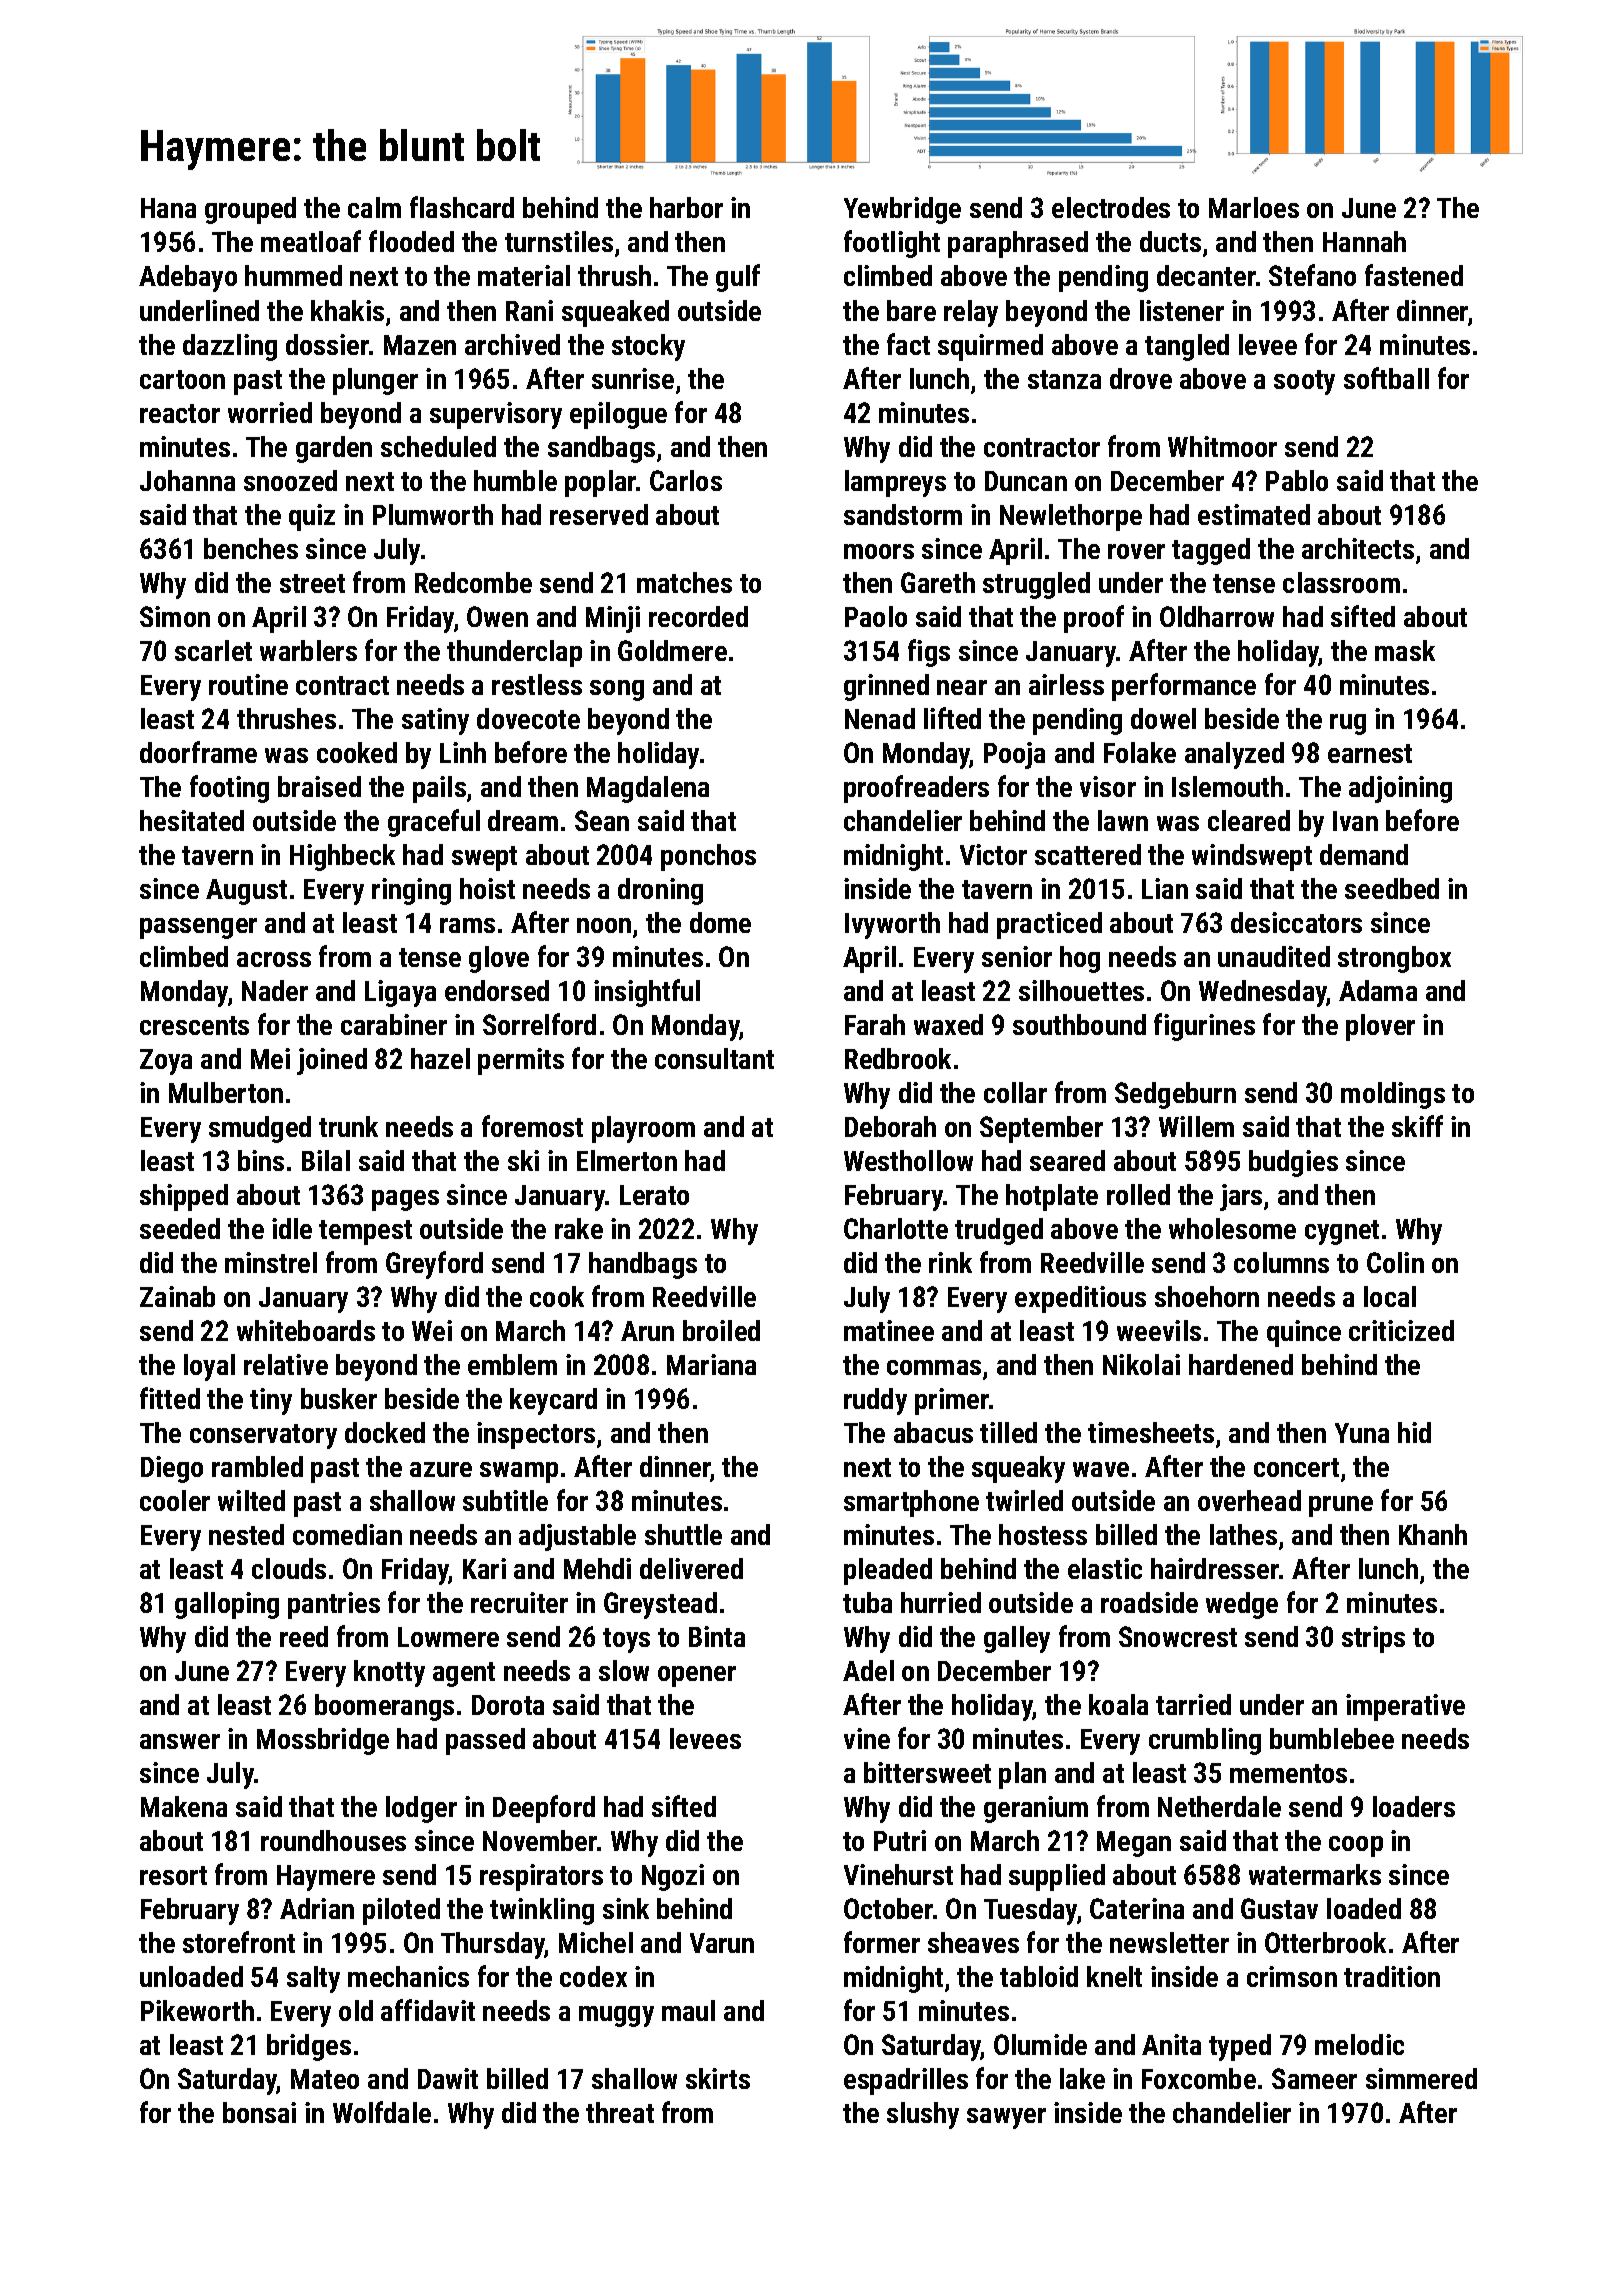 This image has width=1620, height=2292. I want to click on archived, so click(512, 344).
